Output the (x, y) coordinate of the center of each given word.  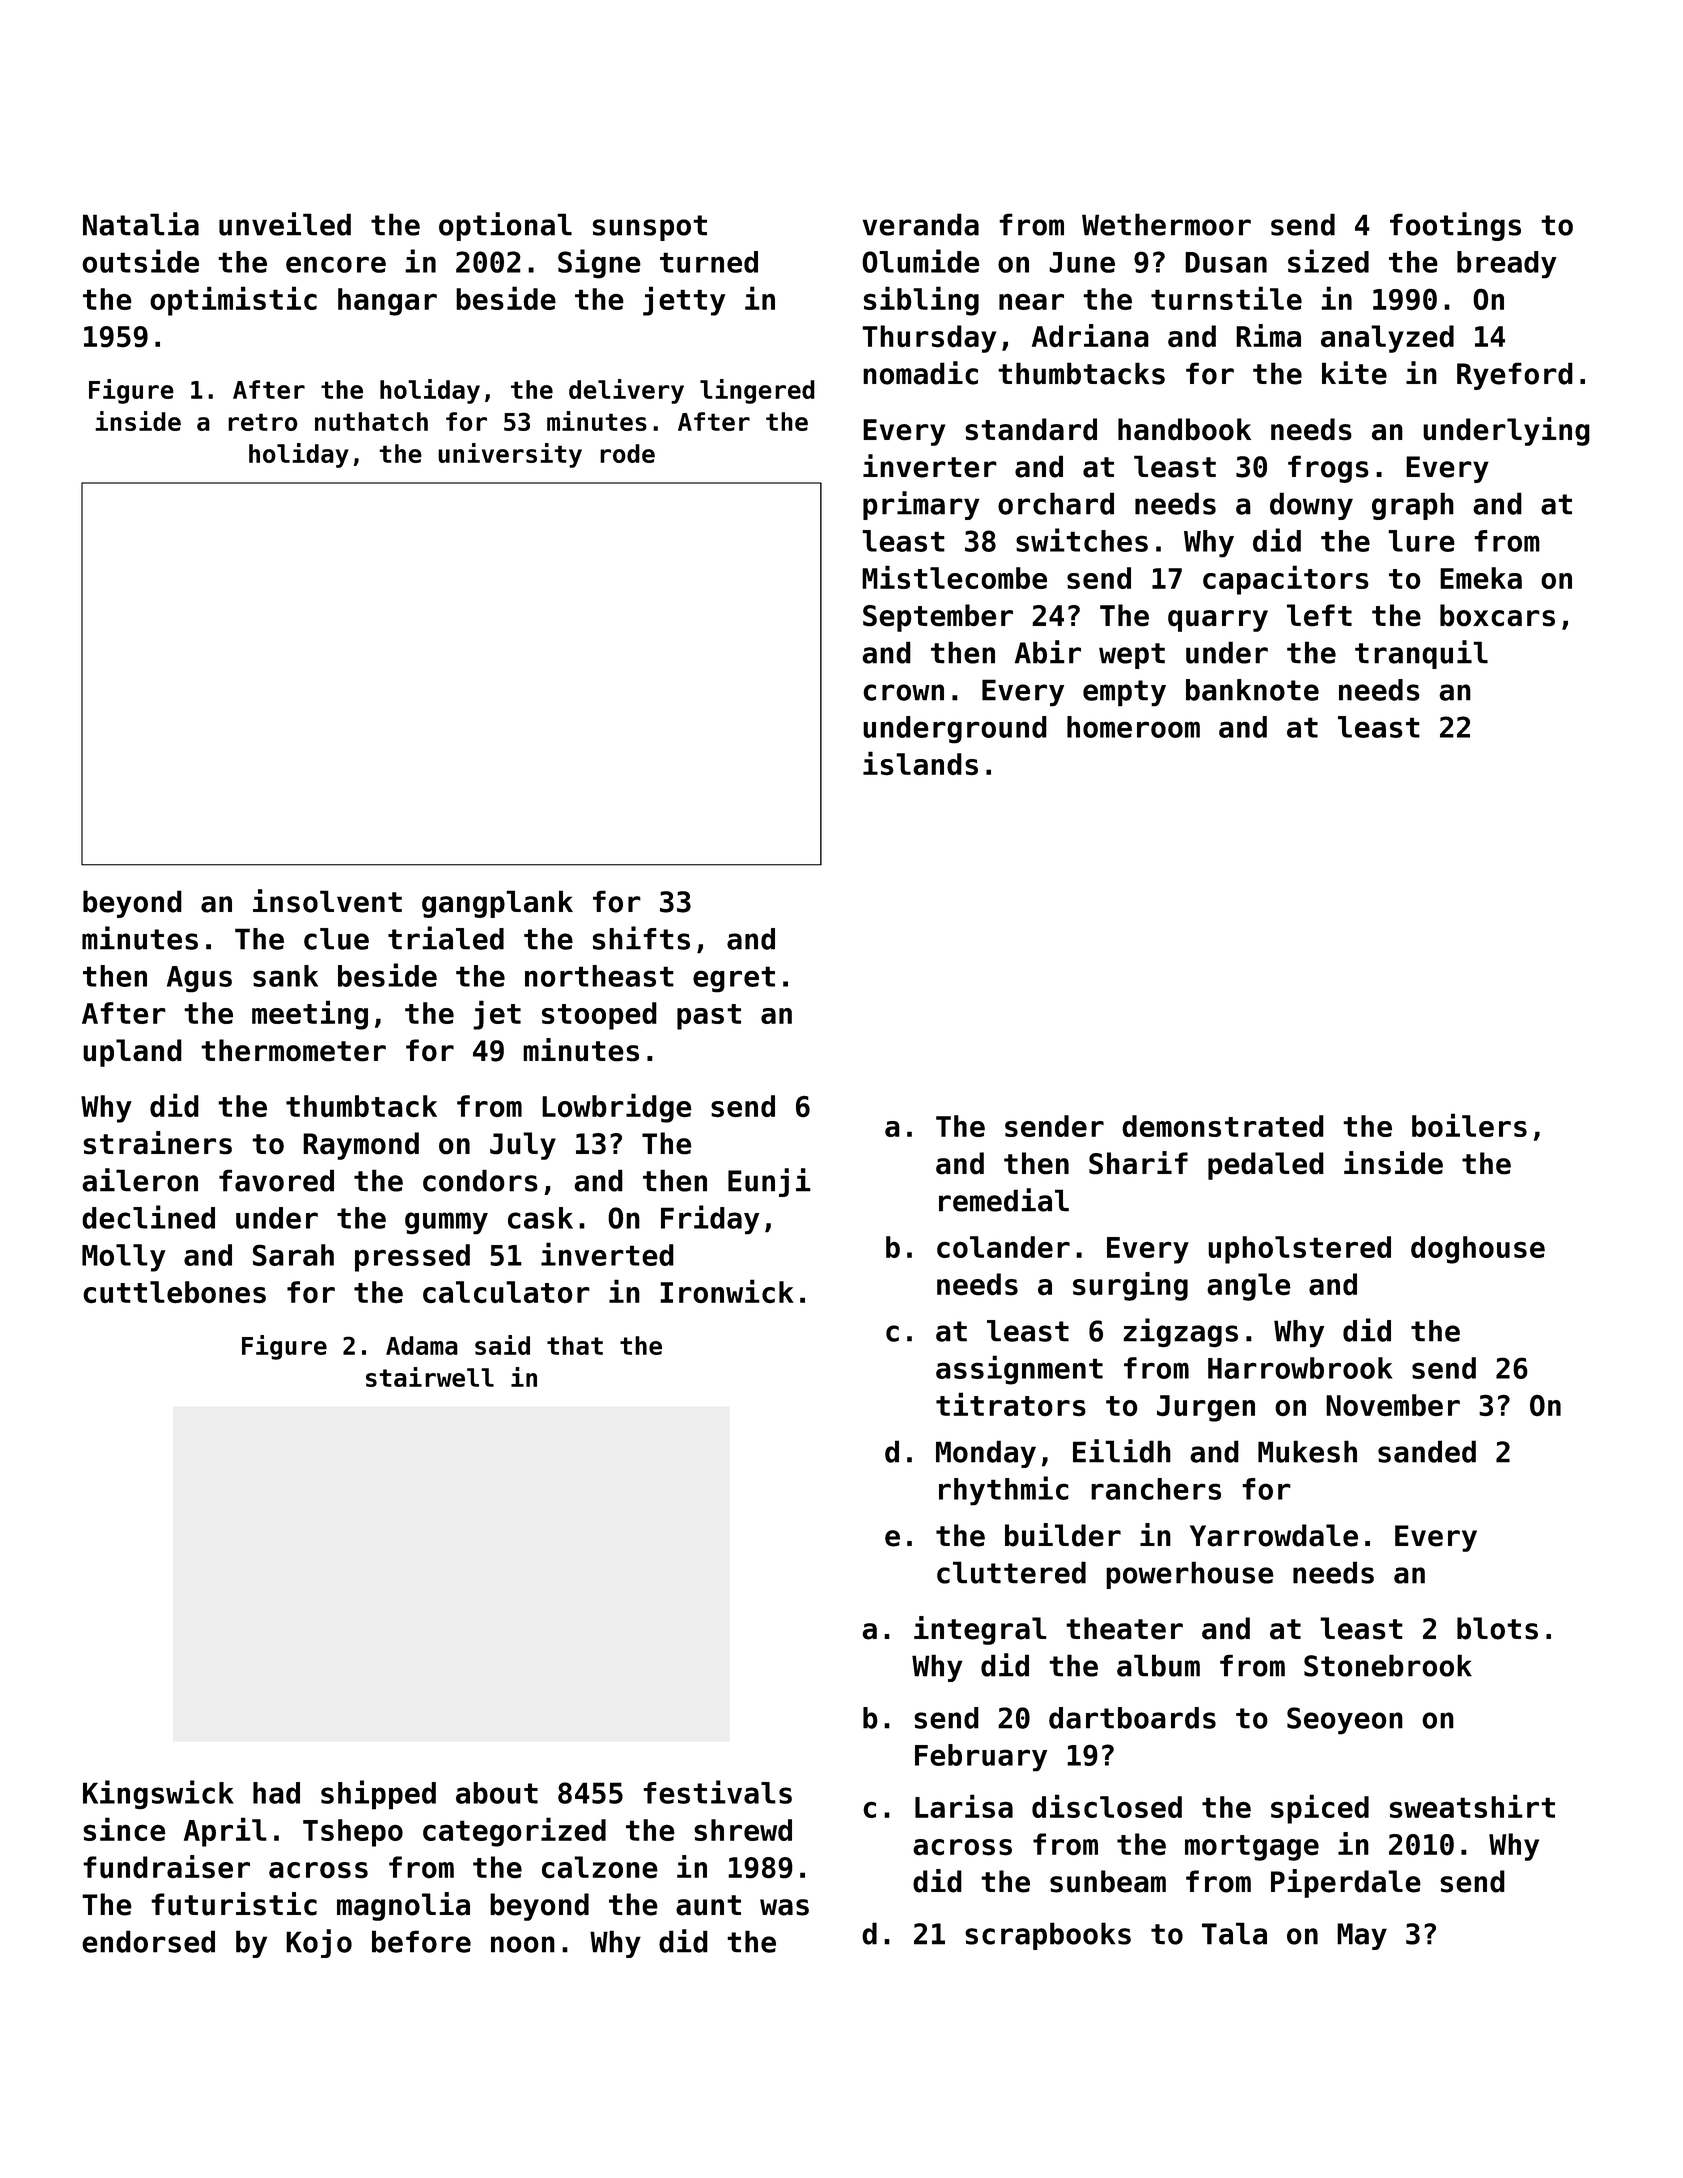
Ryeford (1515, 376)
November (1393, 1405)
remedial (1004, 1200)
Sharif (1138, 1163)
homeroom (1133, 727)
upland (132, 1053)
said (502, 1345)
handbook (1184, 429)
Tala (1234, 1933)
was (784, 1907)
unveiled (285, 224)
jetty (684, 301)
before (421, 1941)
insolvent (327, 901)
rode (627, 453)
